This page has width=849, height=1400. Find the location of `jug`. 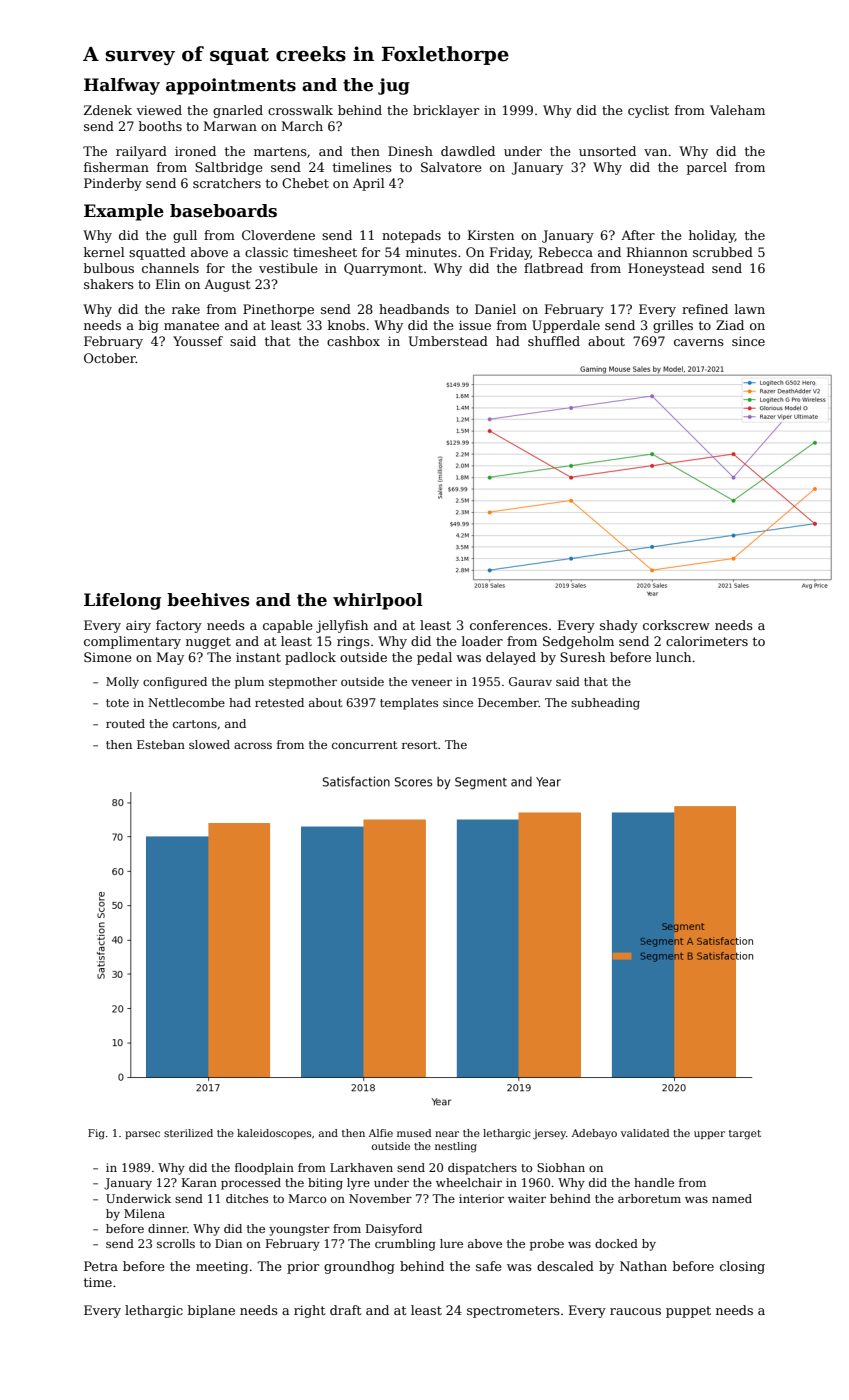

jug is located at coordinates (394, 86).
